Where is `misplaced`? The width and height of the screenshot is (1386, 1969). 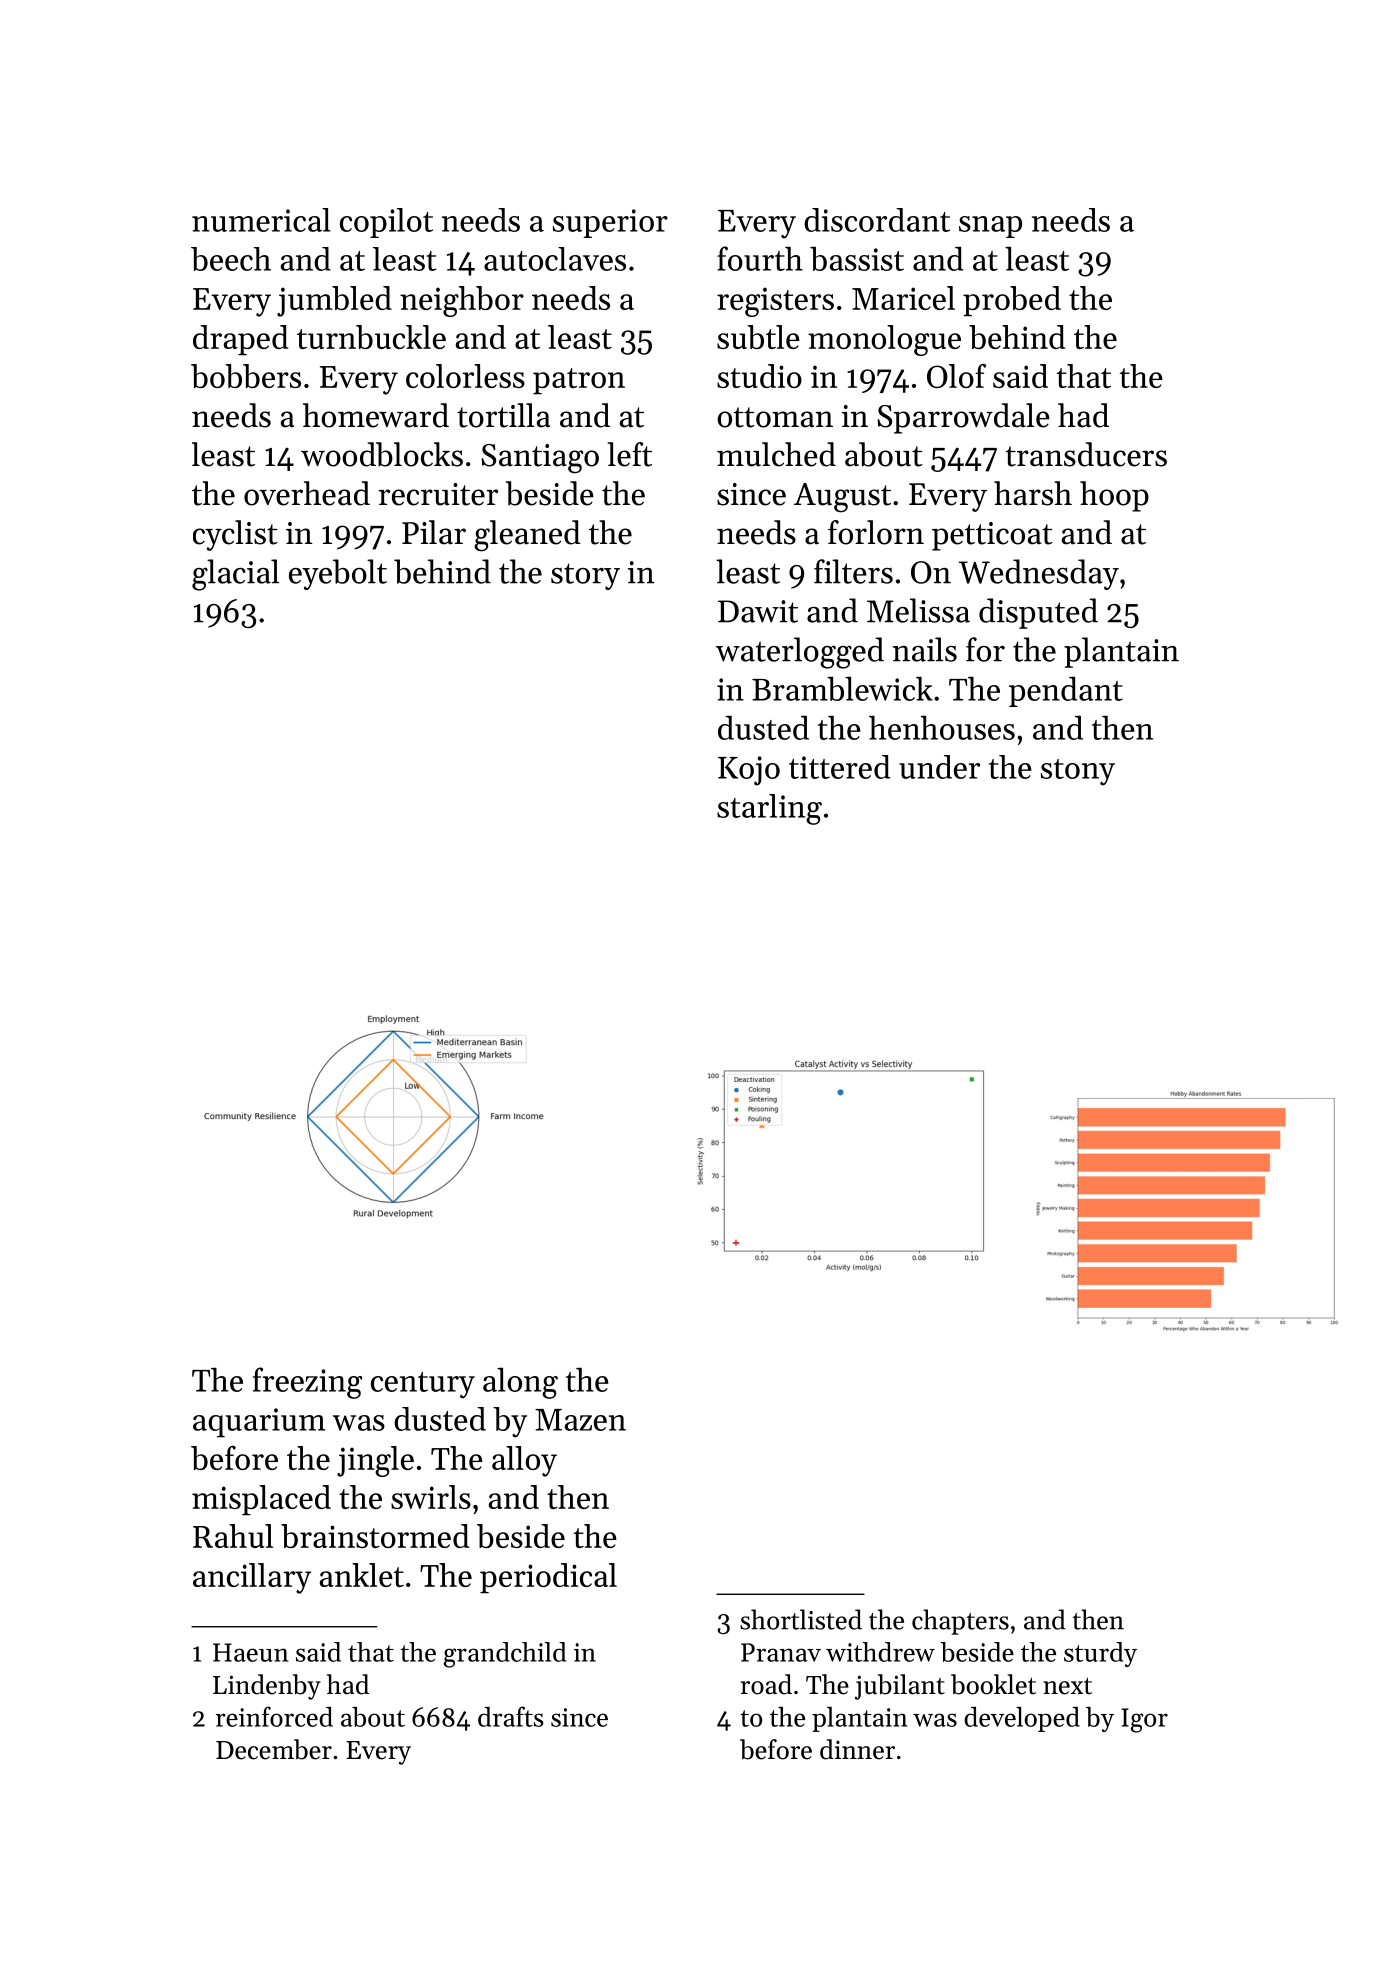
misplaced is located at coordinates (261, 1500).
